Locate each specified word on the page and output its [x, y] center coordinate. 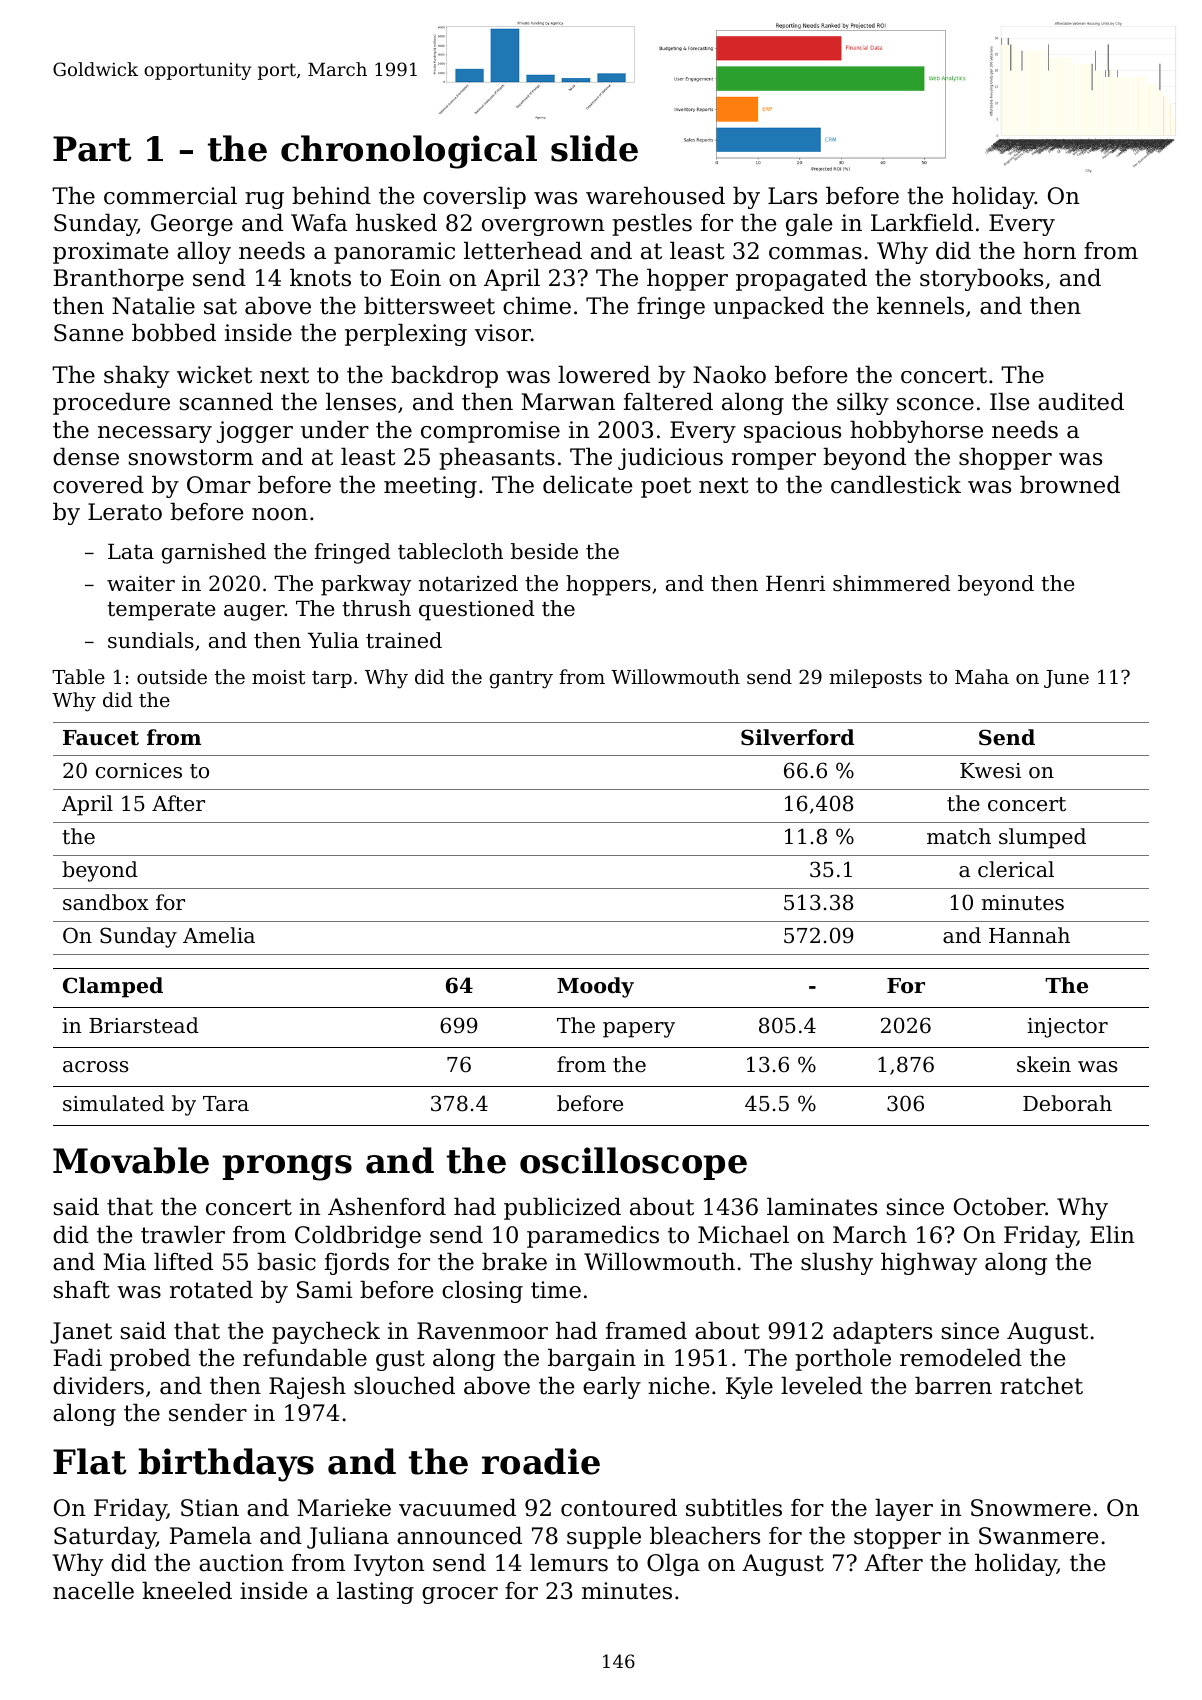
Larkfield [922, 222]
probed [150, 1359]
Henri [795, 583]
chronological [409, 152]
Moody [595, 987]
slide [594, 148]
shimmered [892, 583]
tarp [332, 679]
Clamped [113, 987]
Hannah [1029, 935]
